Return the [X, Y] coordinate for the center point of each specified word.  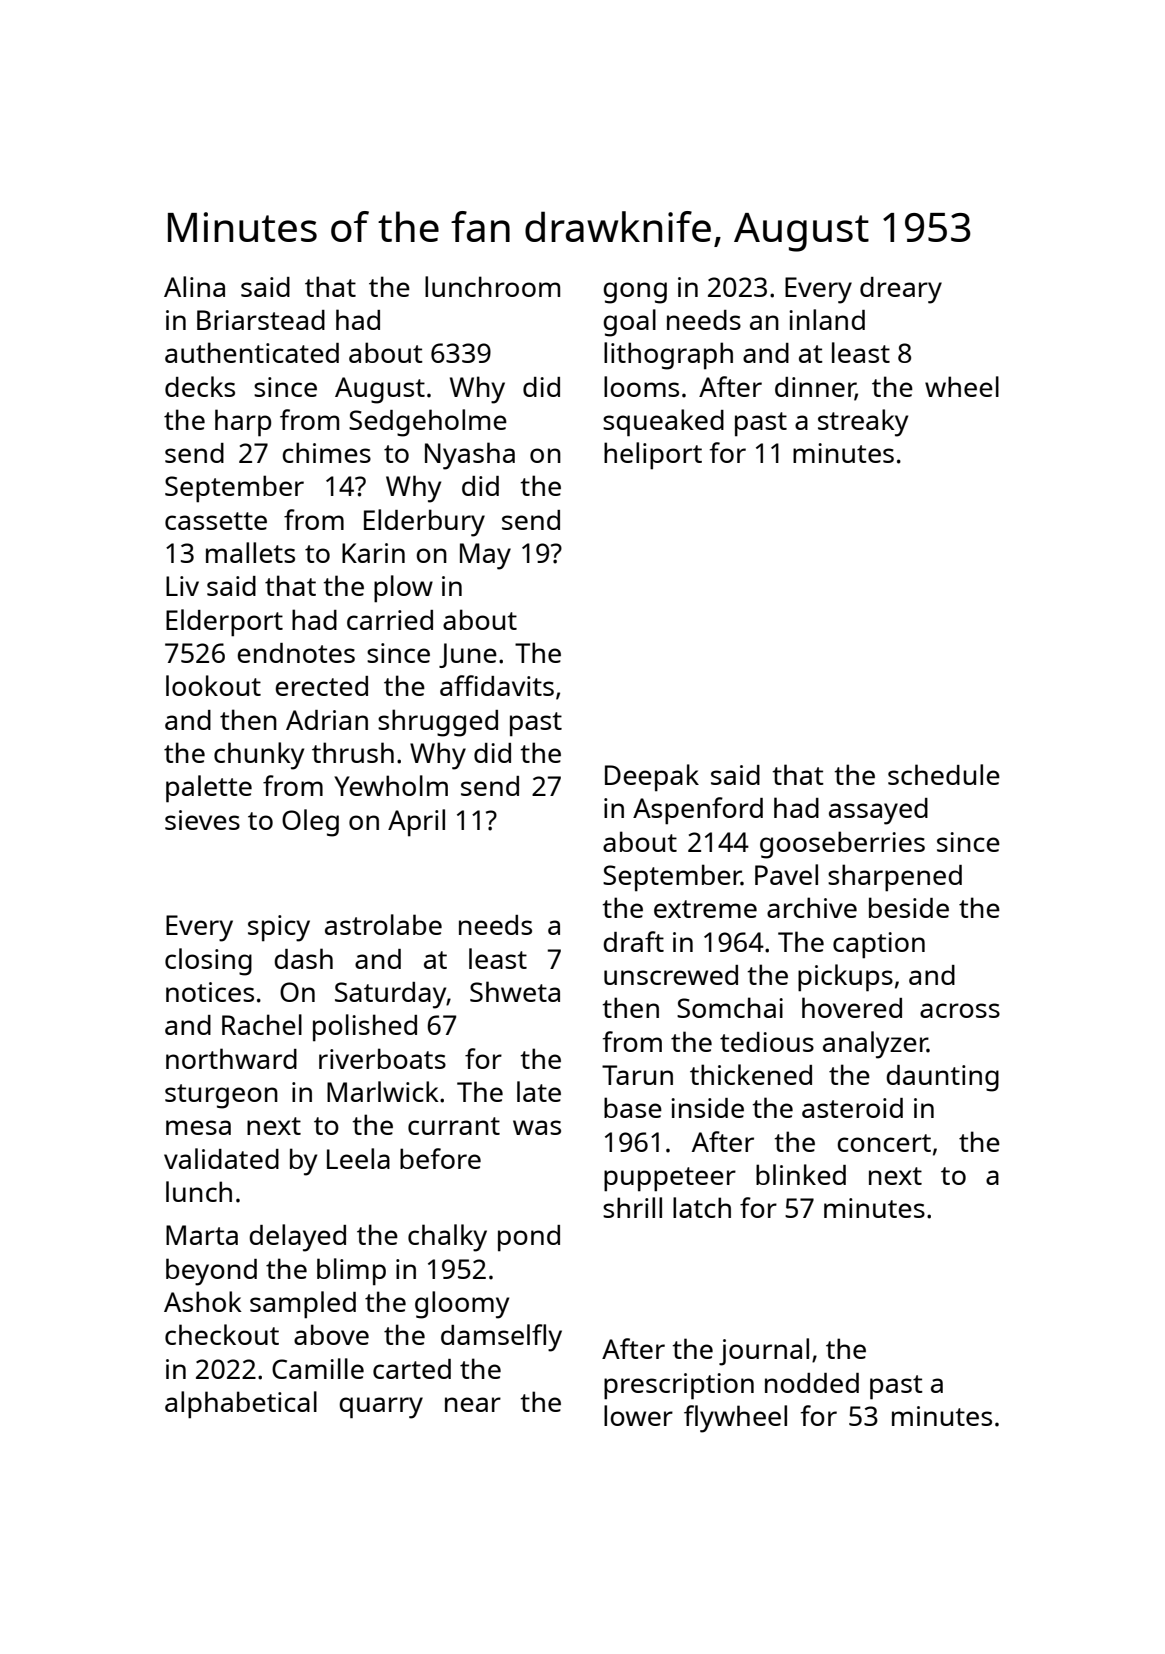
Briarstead [261, 320]
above [331, 1334]
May [485, 556]
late [539, 1091]
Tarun [637, 1075]
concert [884, 1143]
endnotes [296, 653]
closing [208, 962]
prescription [679, 1386]
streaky [863, 423]
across [960, 1010]
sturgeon [221, 1096]
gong [635, 293]
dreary [901, 290]
